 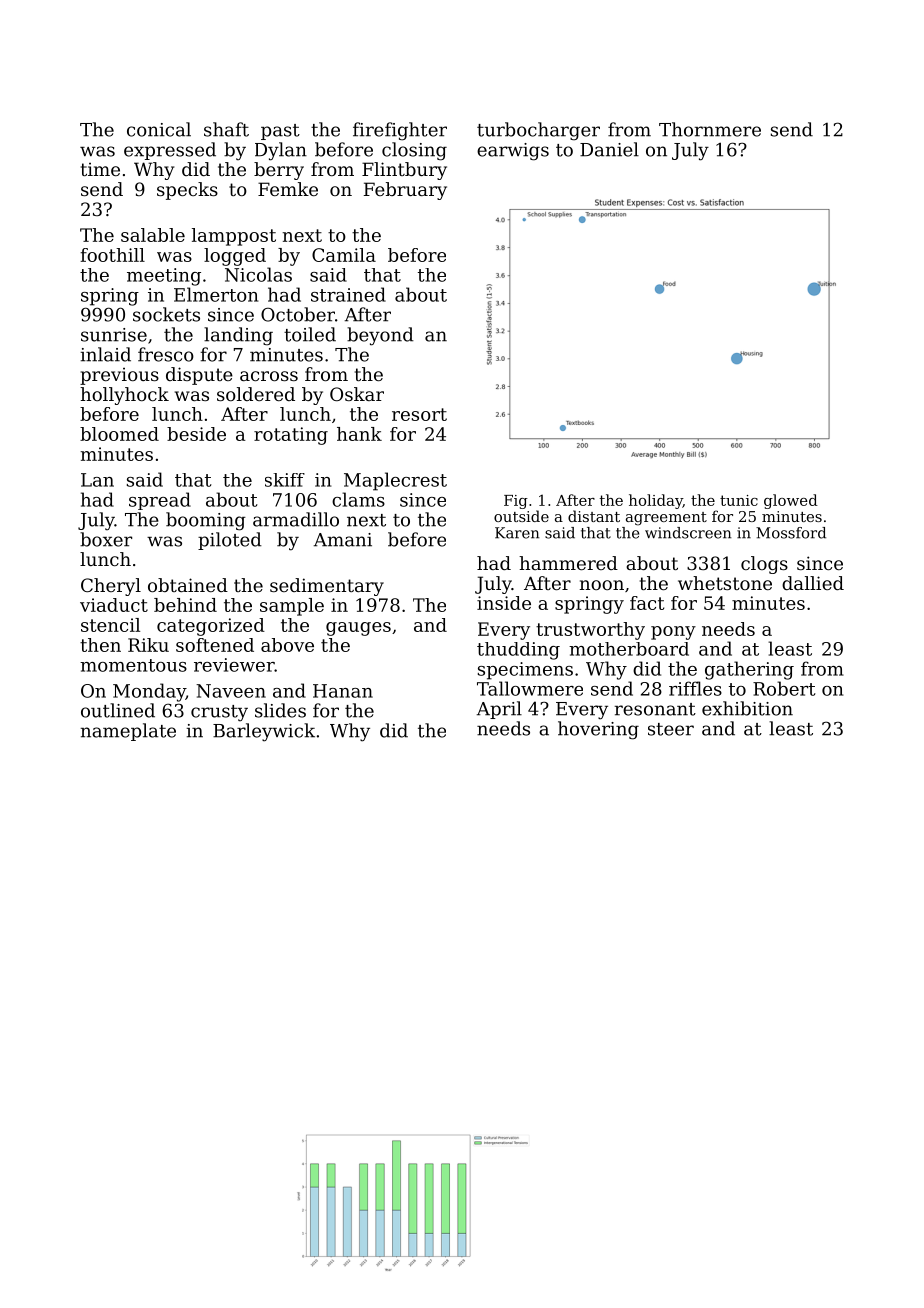 What do you see at coordinates (419, 414) in the page?
I see `resort` at bounding box center [419, 414].
